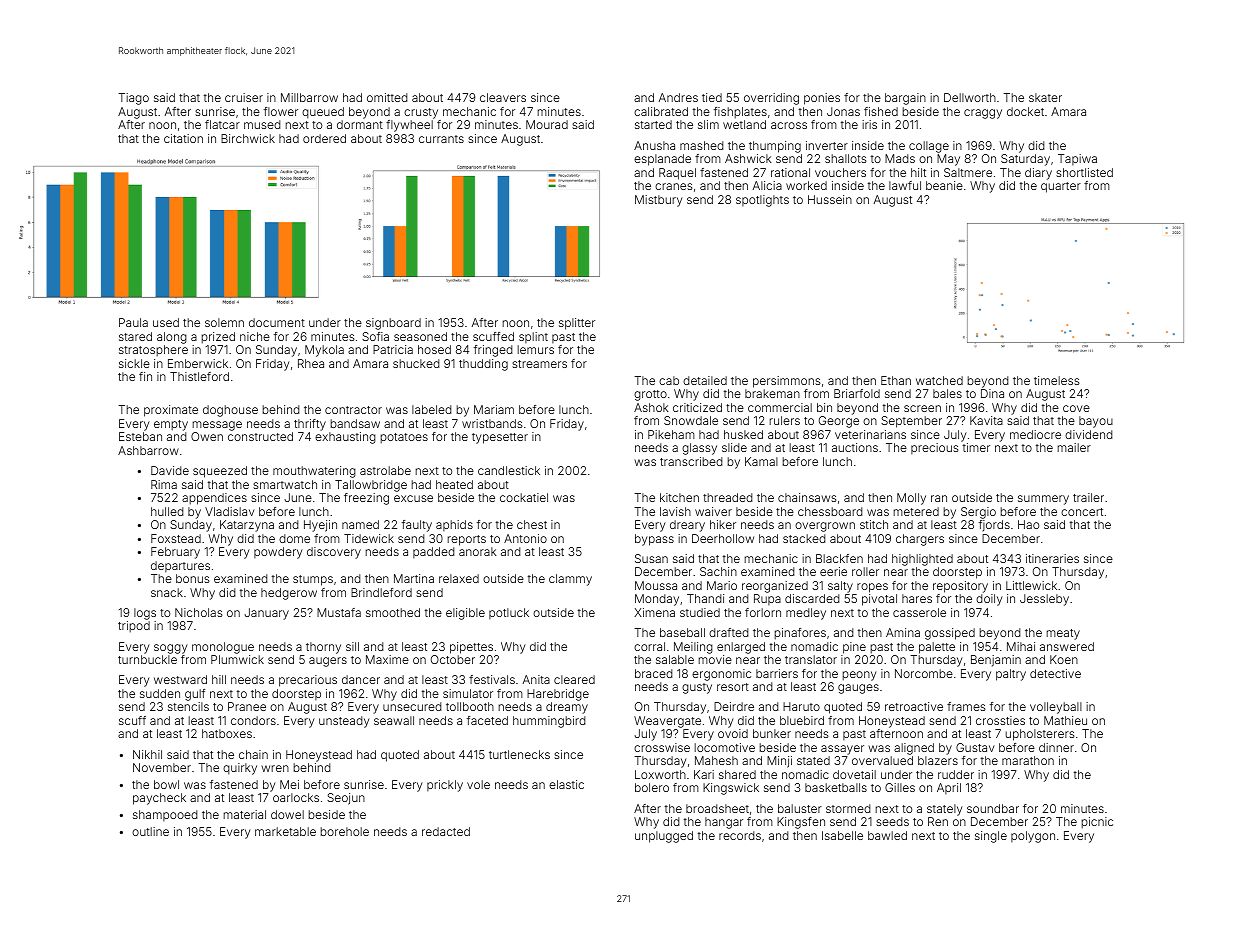 This document has height=952, width=1233. Describe the element at coordinates (699, 449) in the document. I see `glassy` at that location.
